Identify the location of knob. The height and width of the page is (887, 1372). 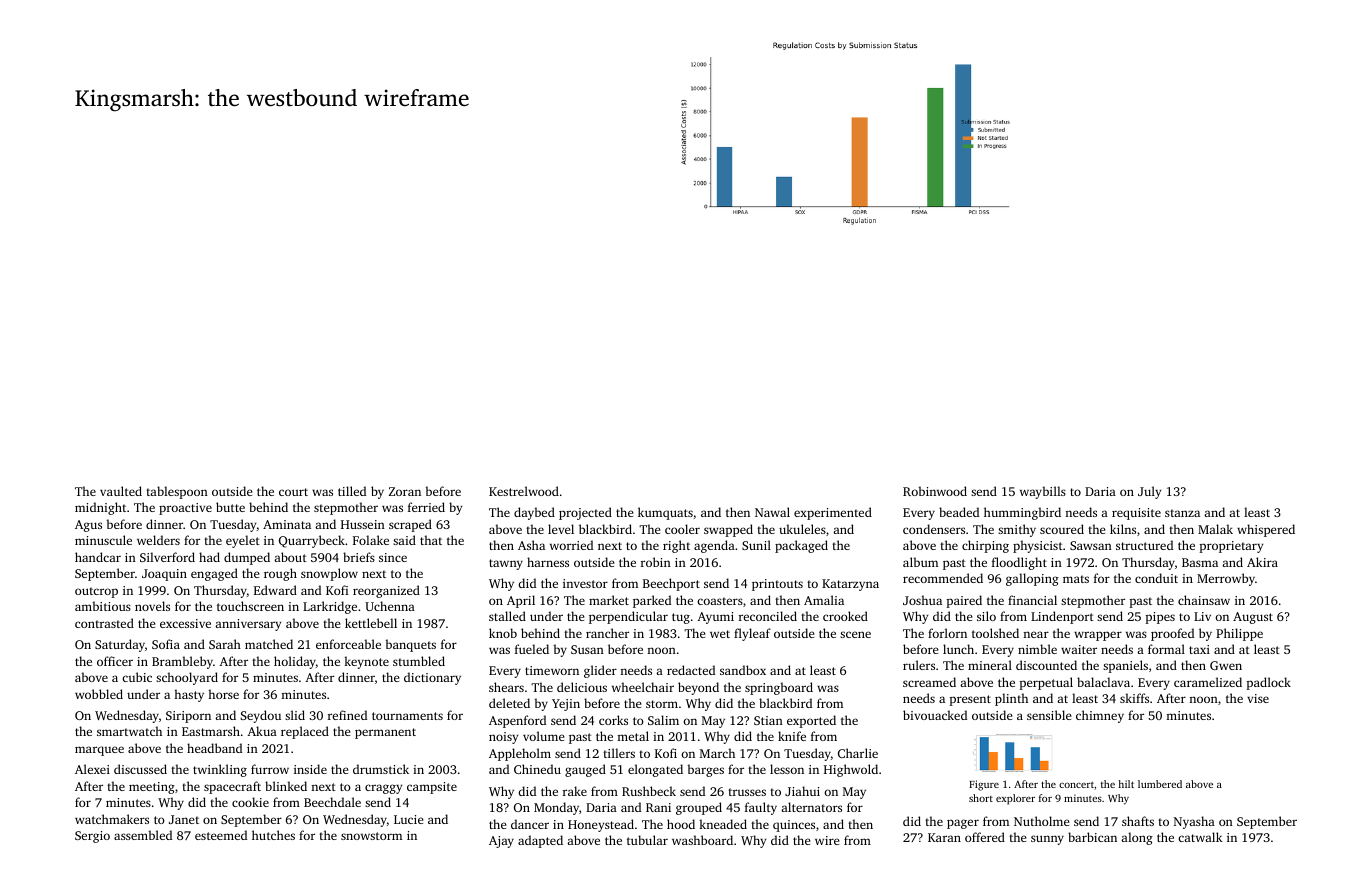
(503, 633).
